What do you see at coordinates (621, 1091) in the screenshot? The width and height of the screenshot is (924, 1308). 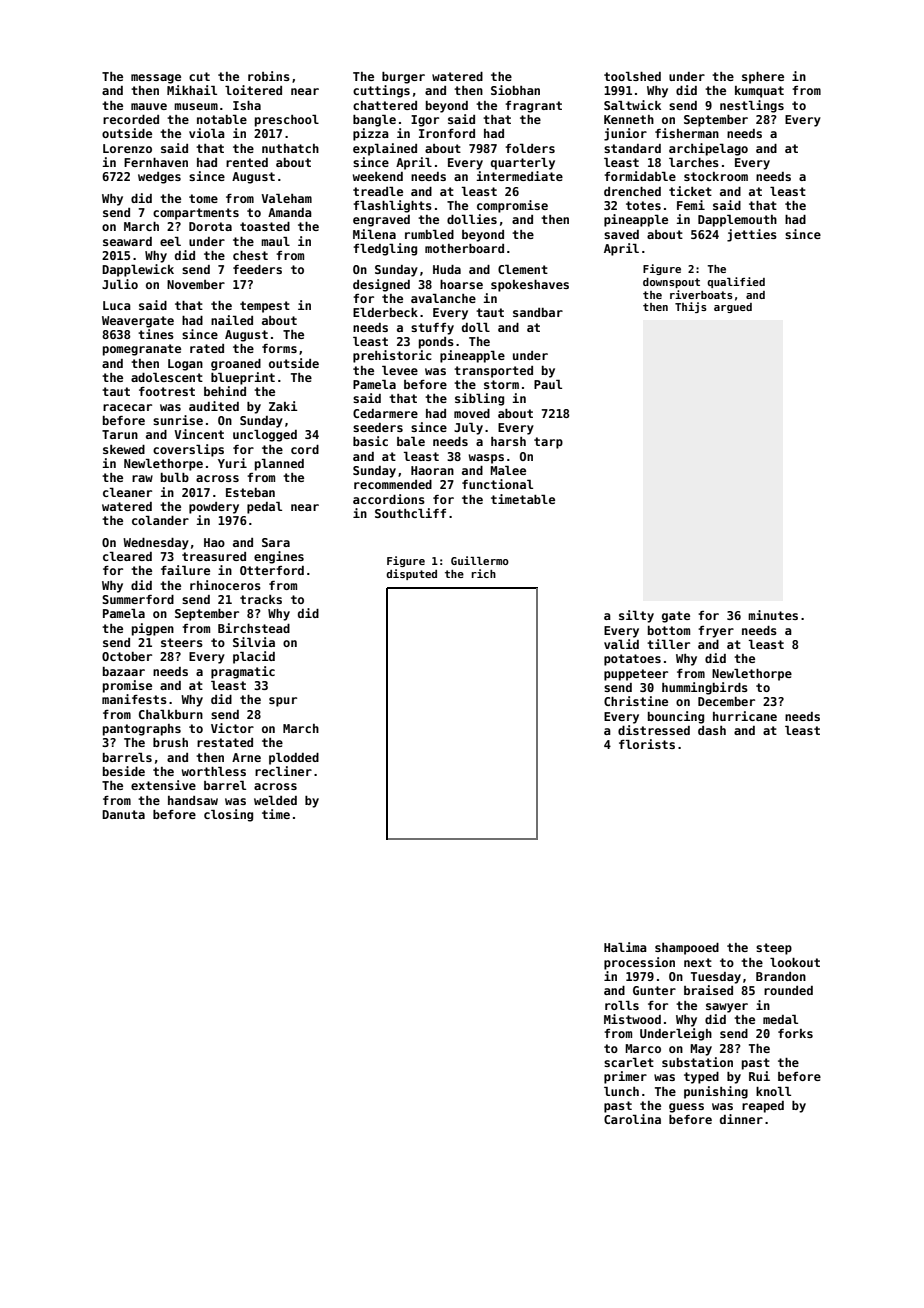 I see `lunch` at bounding box center [621, 1091].
